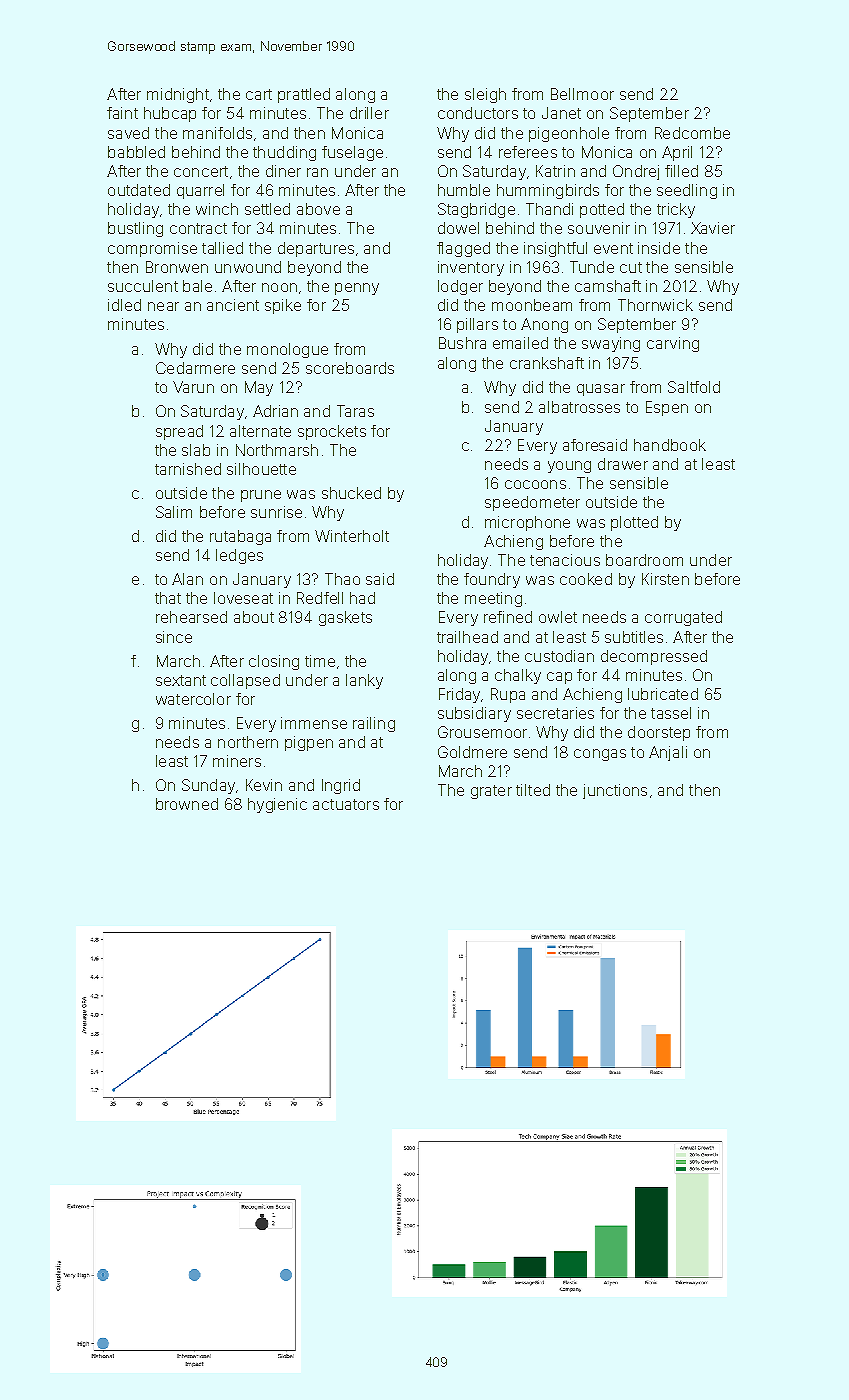 The width and height of the page is (849, 1400). Describe the element at coordinates (667, 408) in the page. I see `Espen` at that location.
